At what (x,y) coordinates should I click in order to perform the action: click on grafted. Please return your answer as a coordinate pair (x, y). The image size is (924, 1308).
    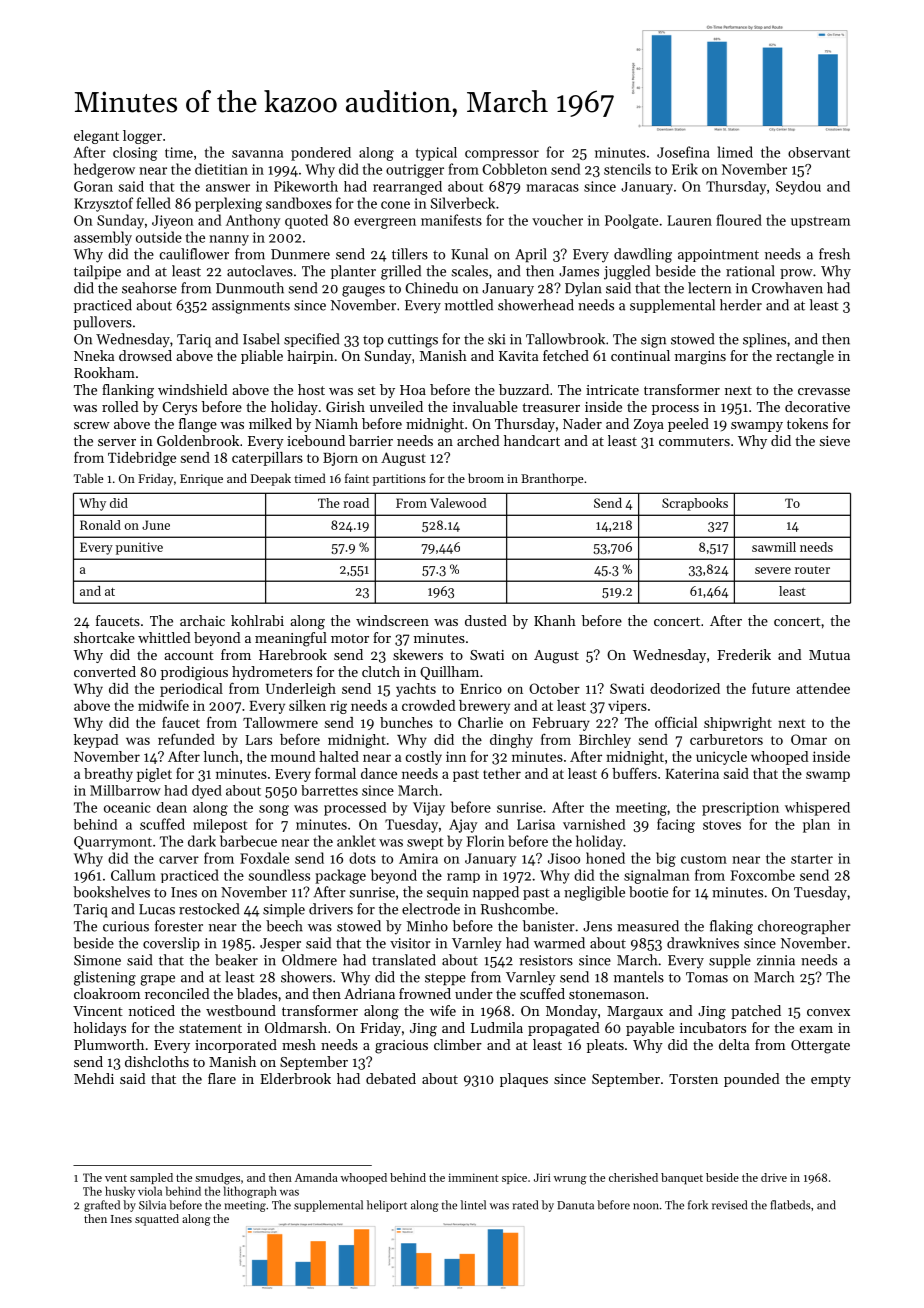
    Looking at the image, I should click on (102, 1206).
